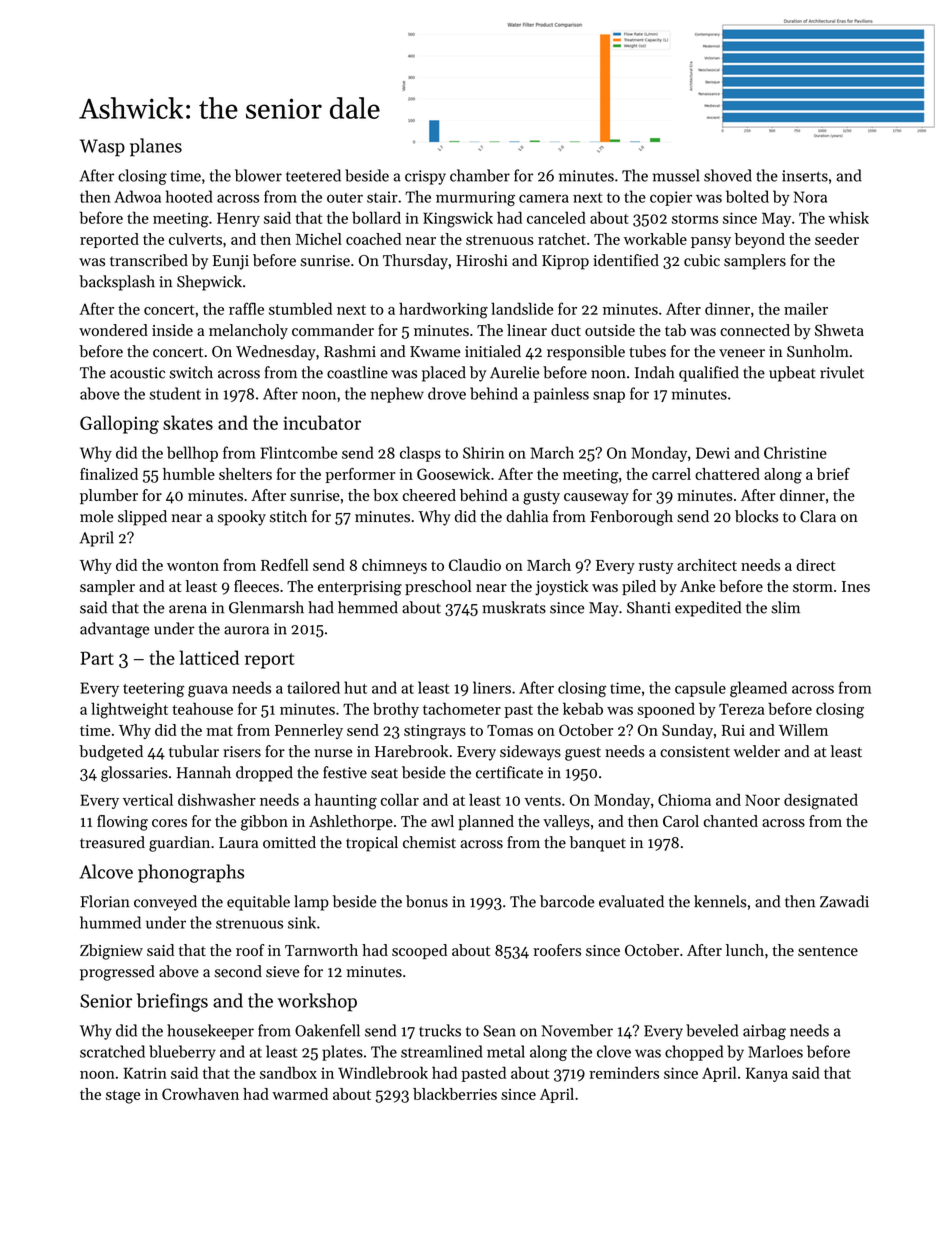 The image size is (952, 1233). What do you see at coordinates (499, 1031) in the screenshot?
I see `Sean` at bounding box center [499, 1031].
